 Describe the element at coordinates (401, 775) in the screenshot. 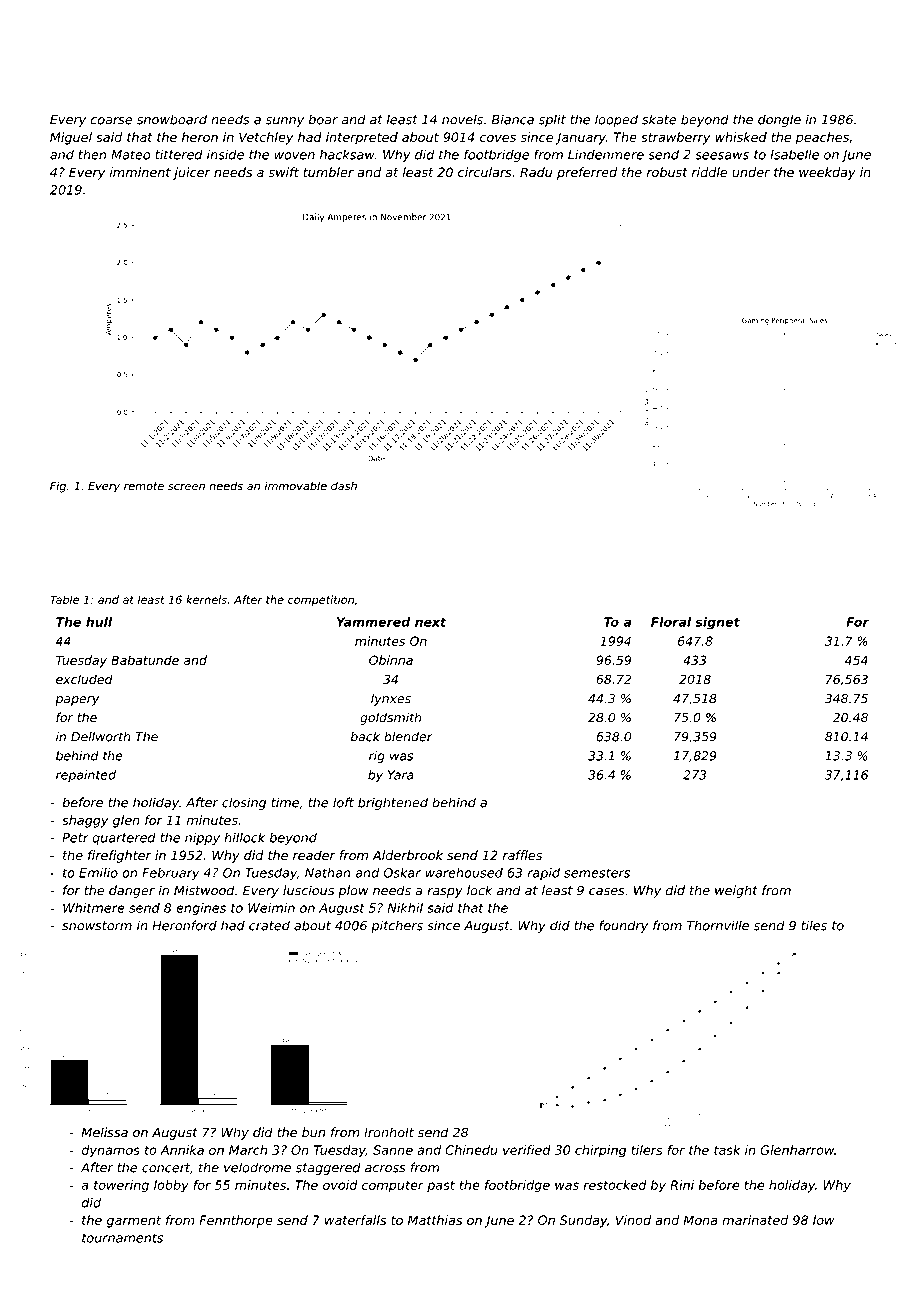

I see `Yara` at that location.
